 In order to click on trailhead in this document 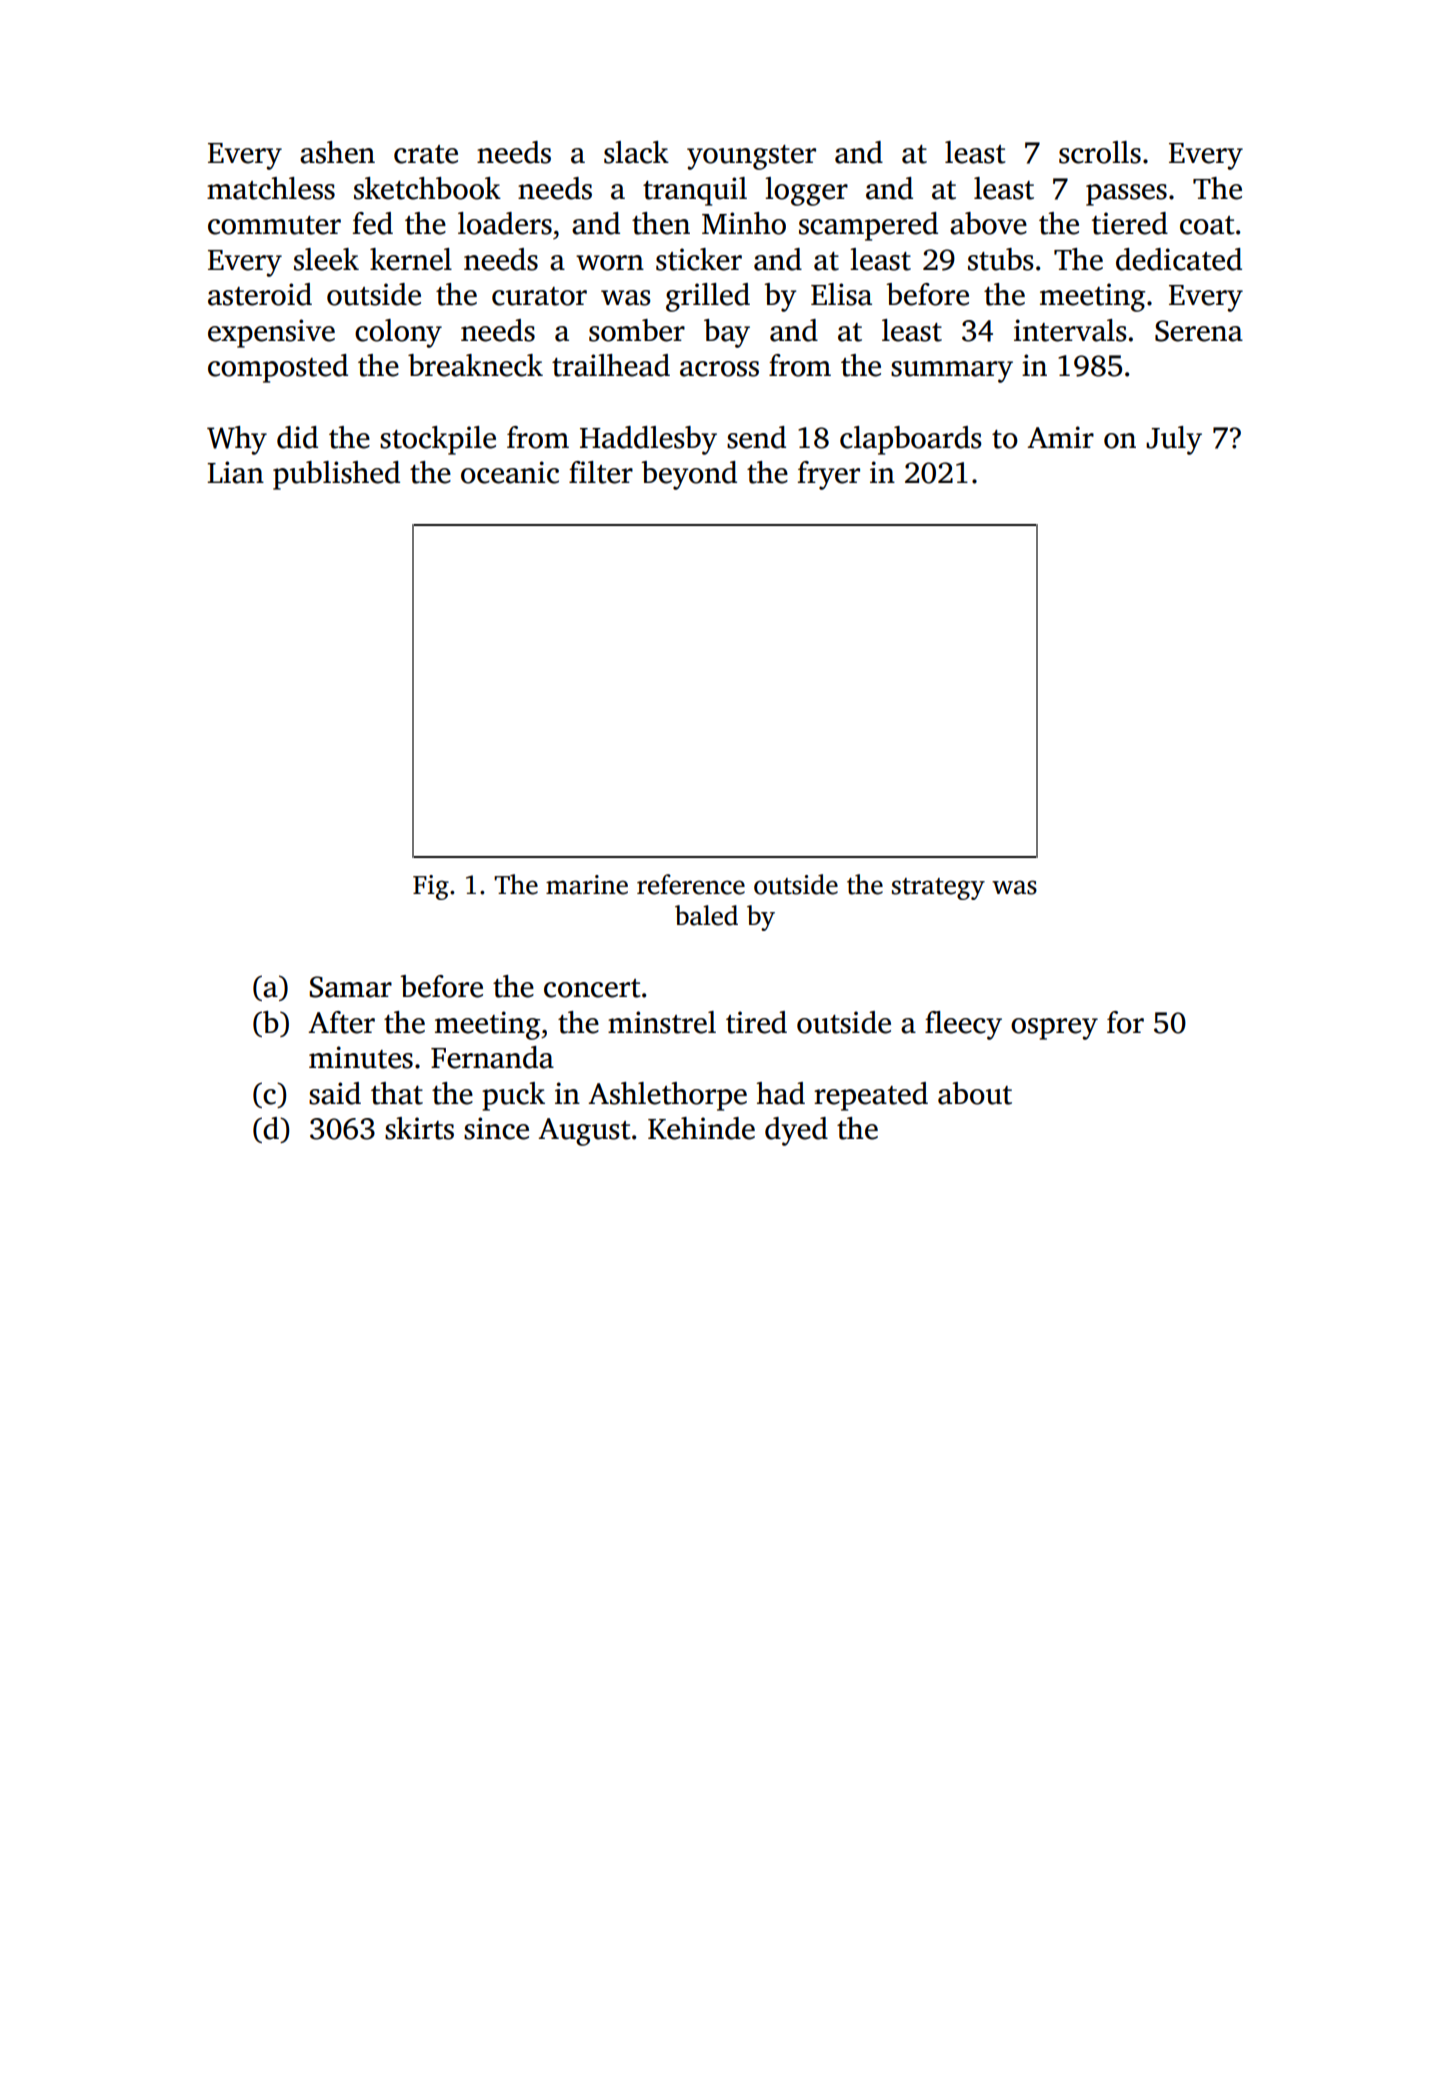, I will do `click(611, 365)`.
